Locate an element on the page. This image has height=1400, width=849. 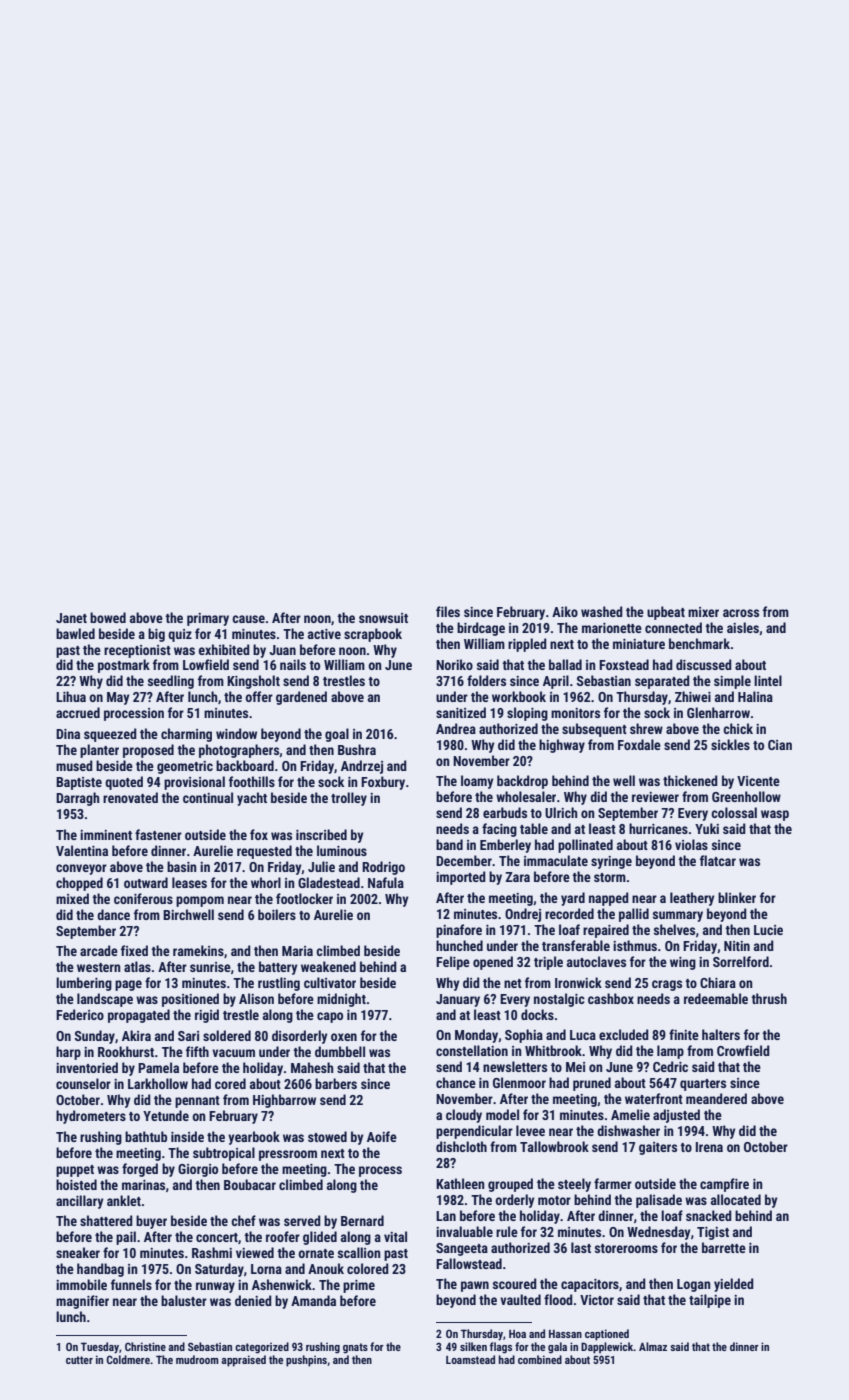
files is located at coordinates (448, 611).
